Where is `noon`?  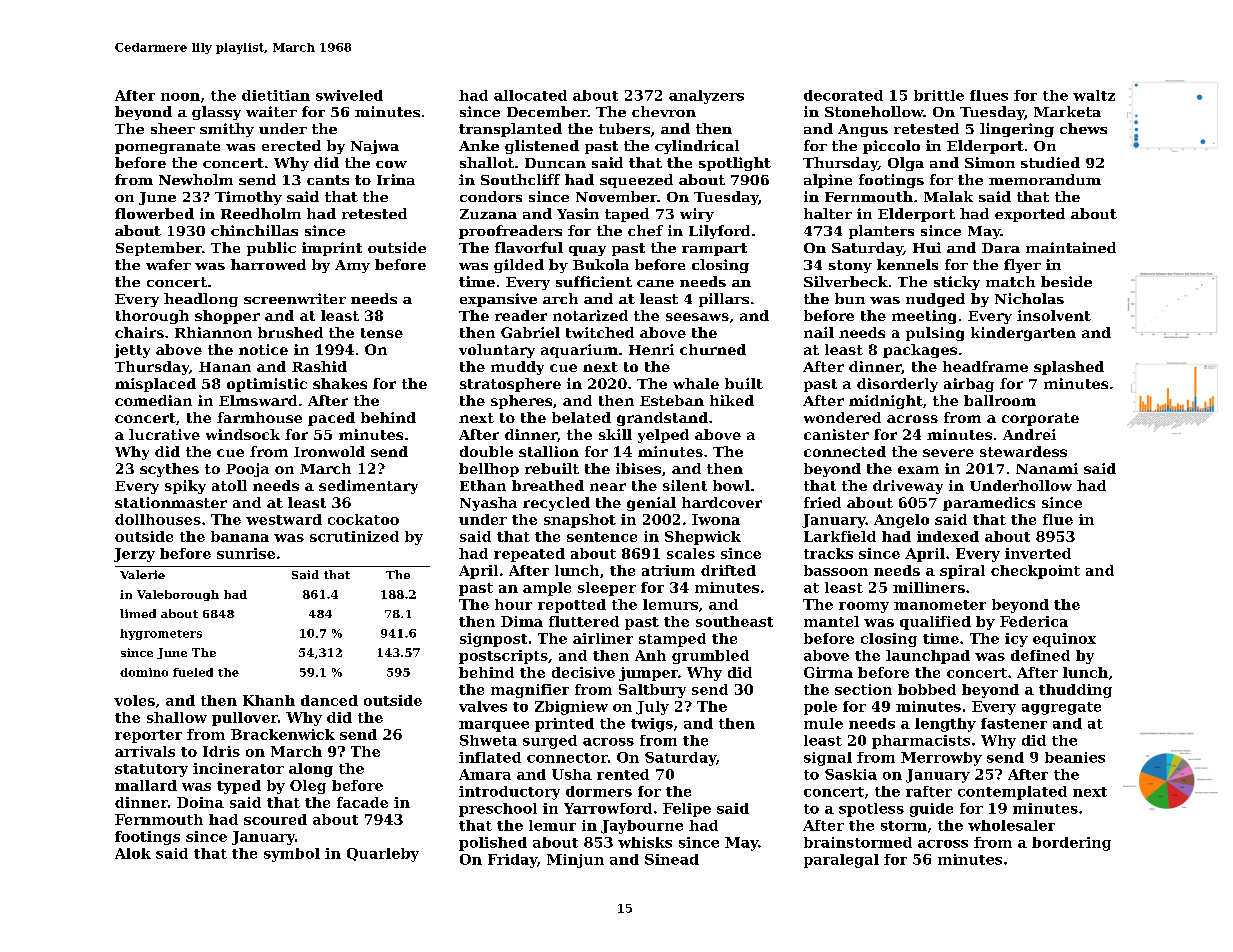 noon is located at coordinates (180, 97).
